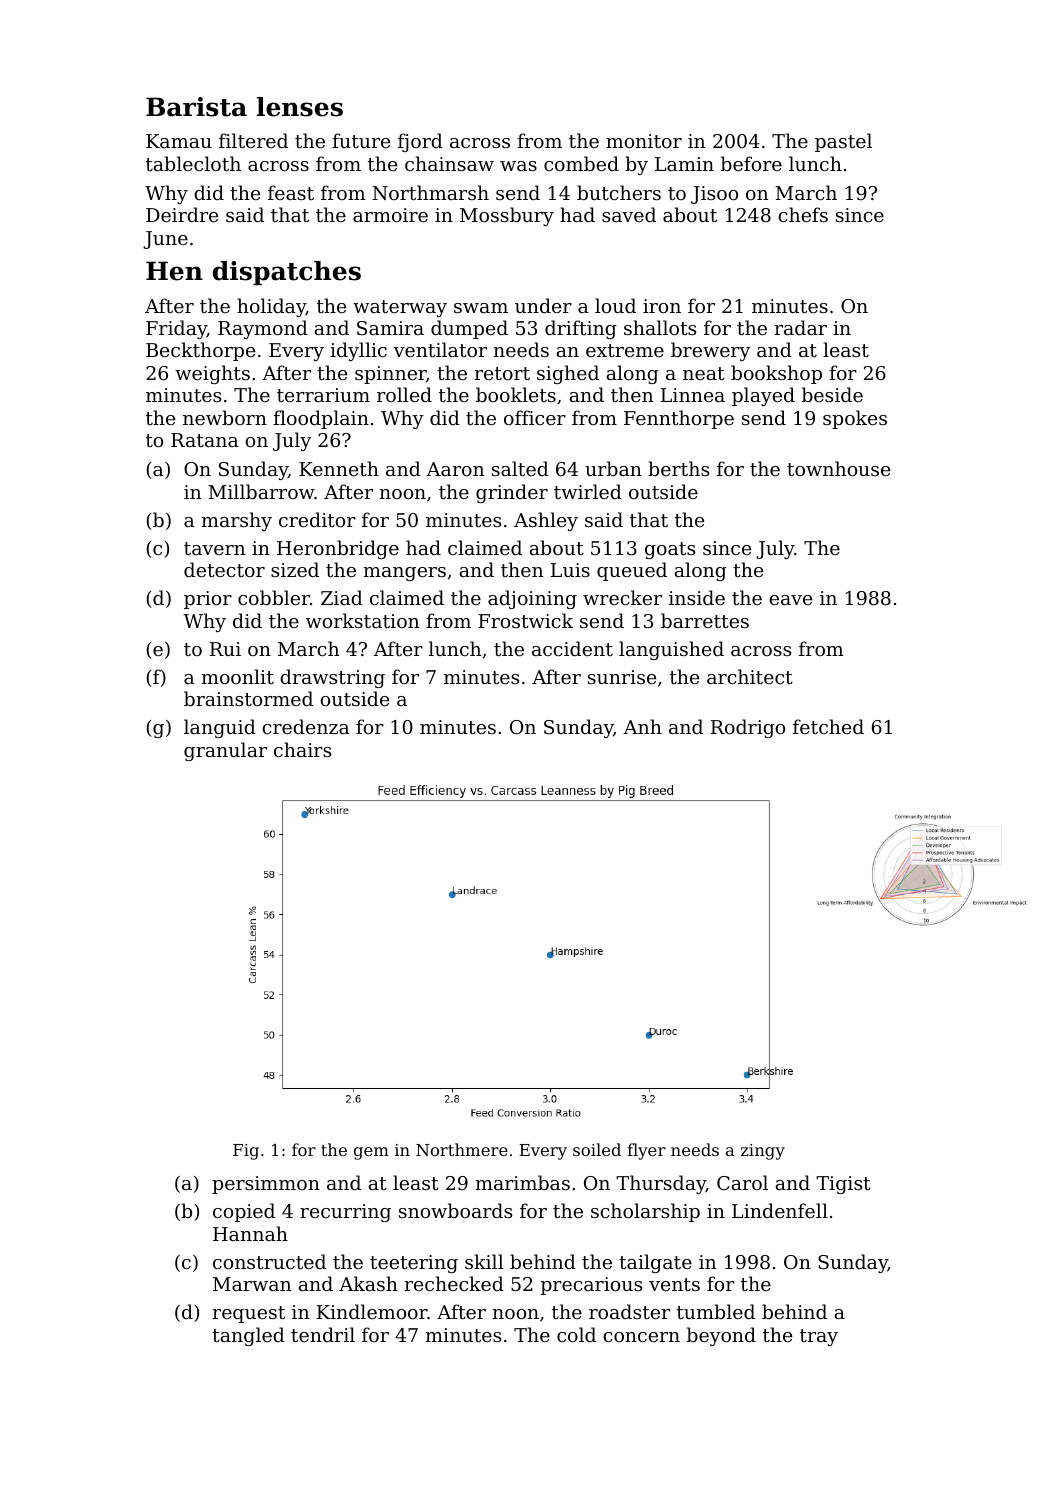 The height and width of the document is (1512, 1044). Describe the element at coordinates (420, 142) in the document. I see `fjord` at that location.
